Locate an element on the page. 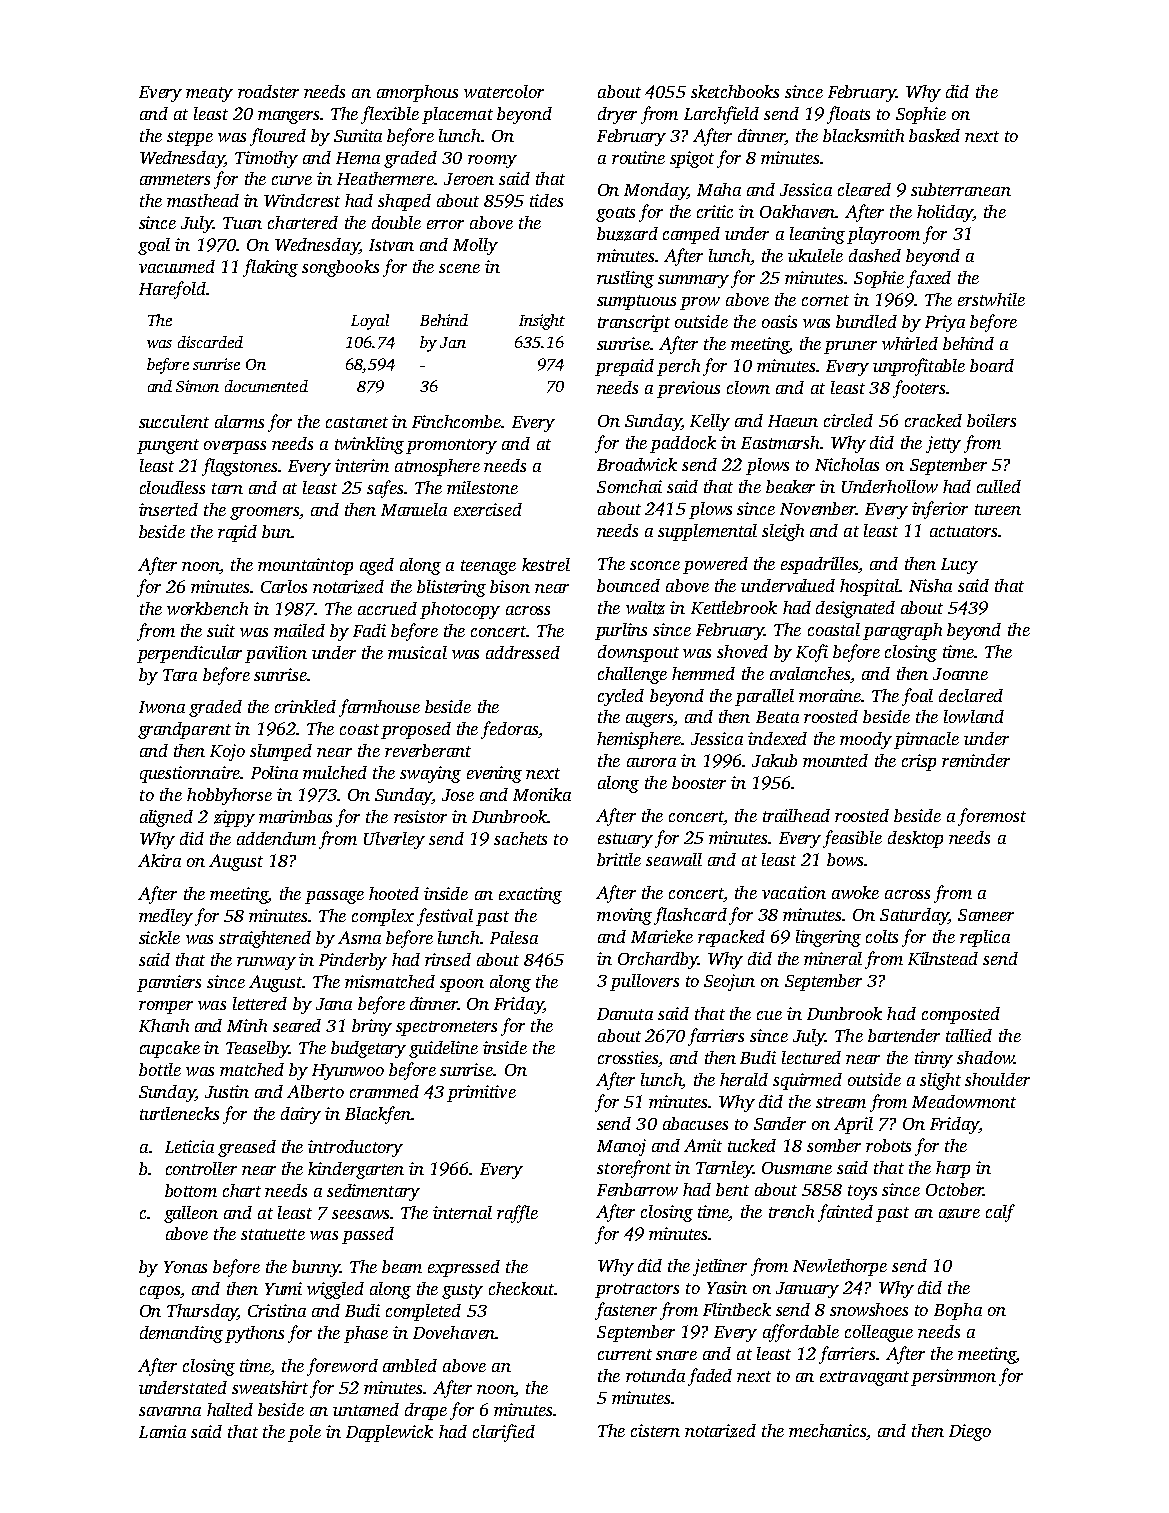 This document has height=1513, width=1169. castanet is located at coordinates (357, 422).
